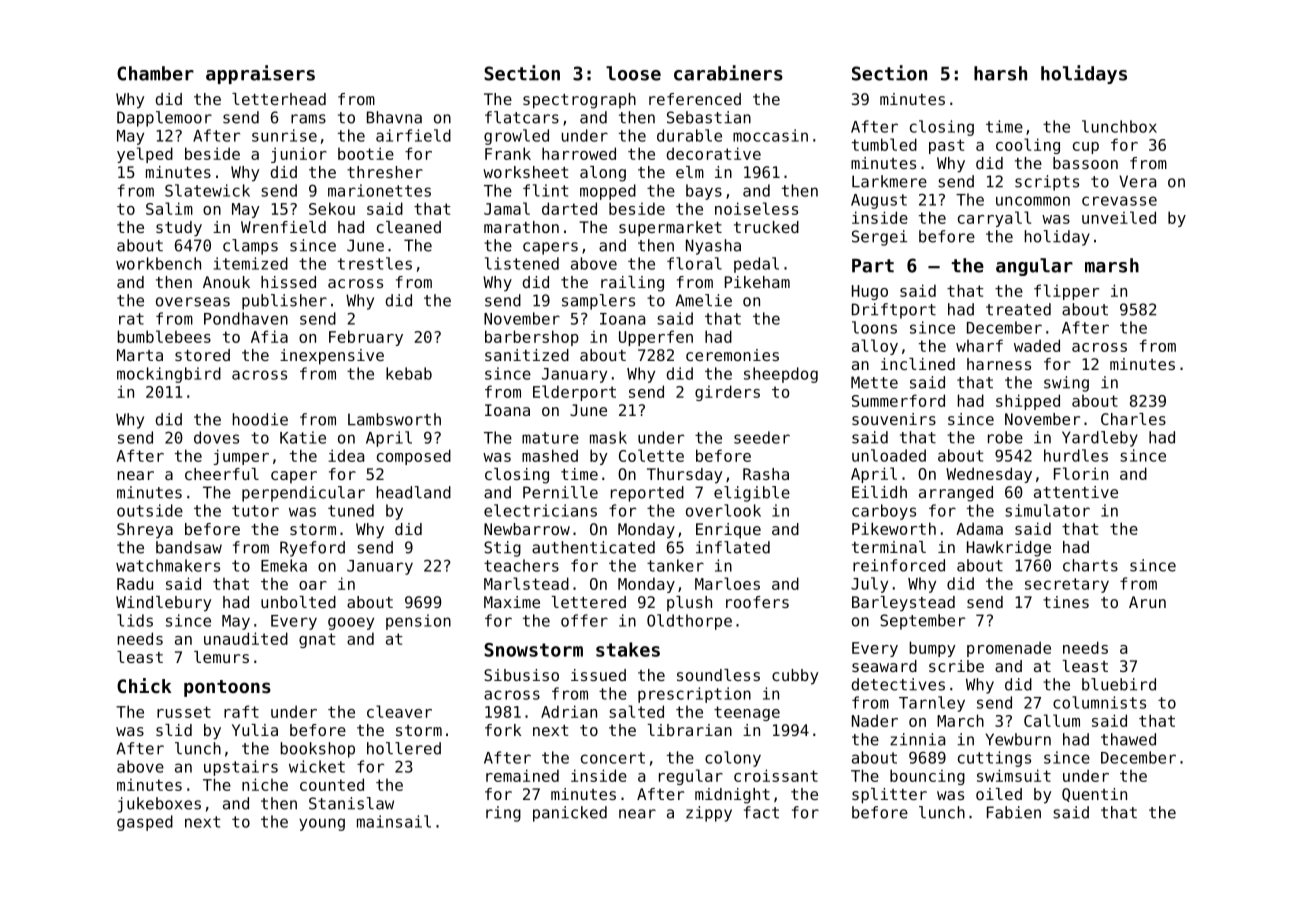 The width and height of the screenshot is (1308, 924). What do you see at coordinates (221, 657) in the screenshot?
I see `lemurs` at bounding box center [221, 657].
